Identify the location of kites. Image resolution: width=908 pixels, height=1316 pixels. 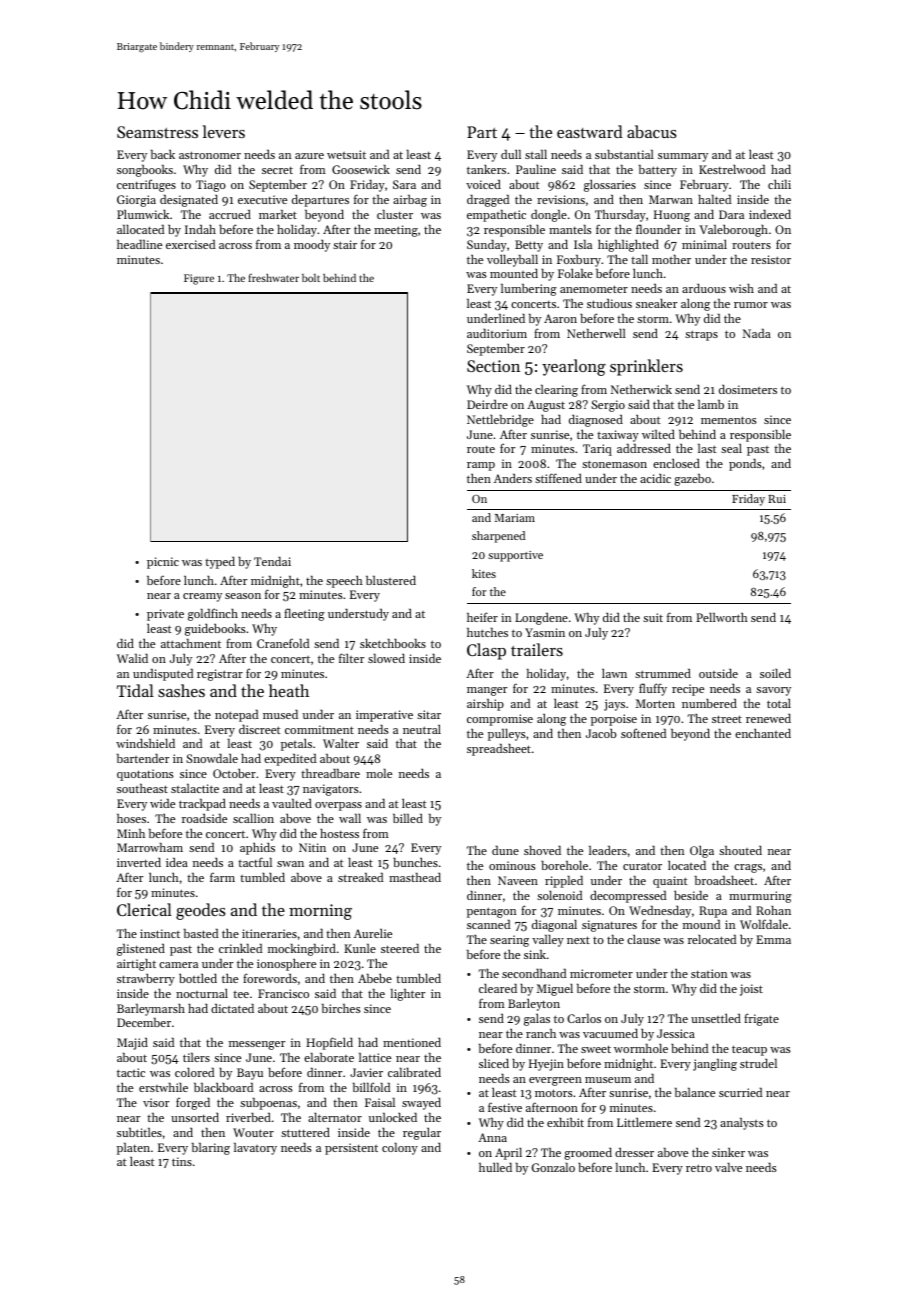
(484, 573).
